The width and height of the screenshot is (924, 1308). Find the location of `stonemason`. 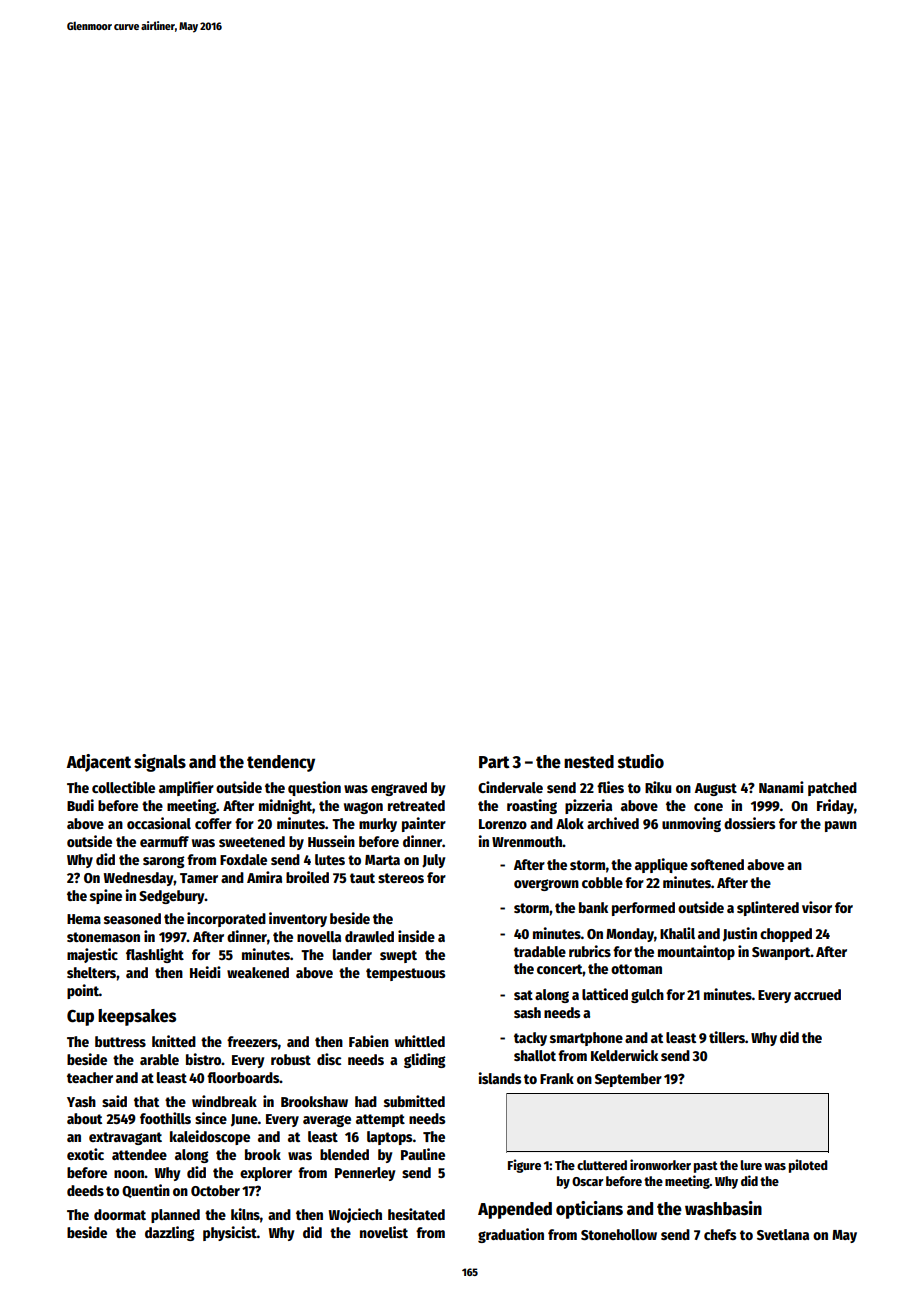

stonemason is located at coordinates (103, 937).
